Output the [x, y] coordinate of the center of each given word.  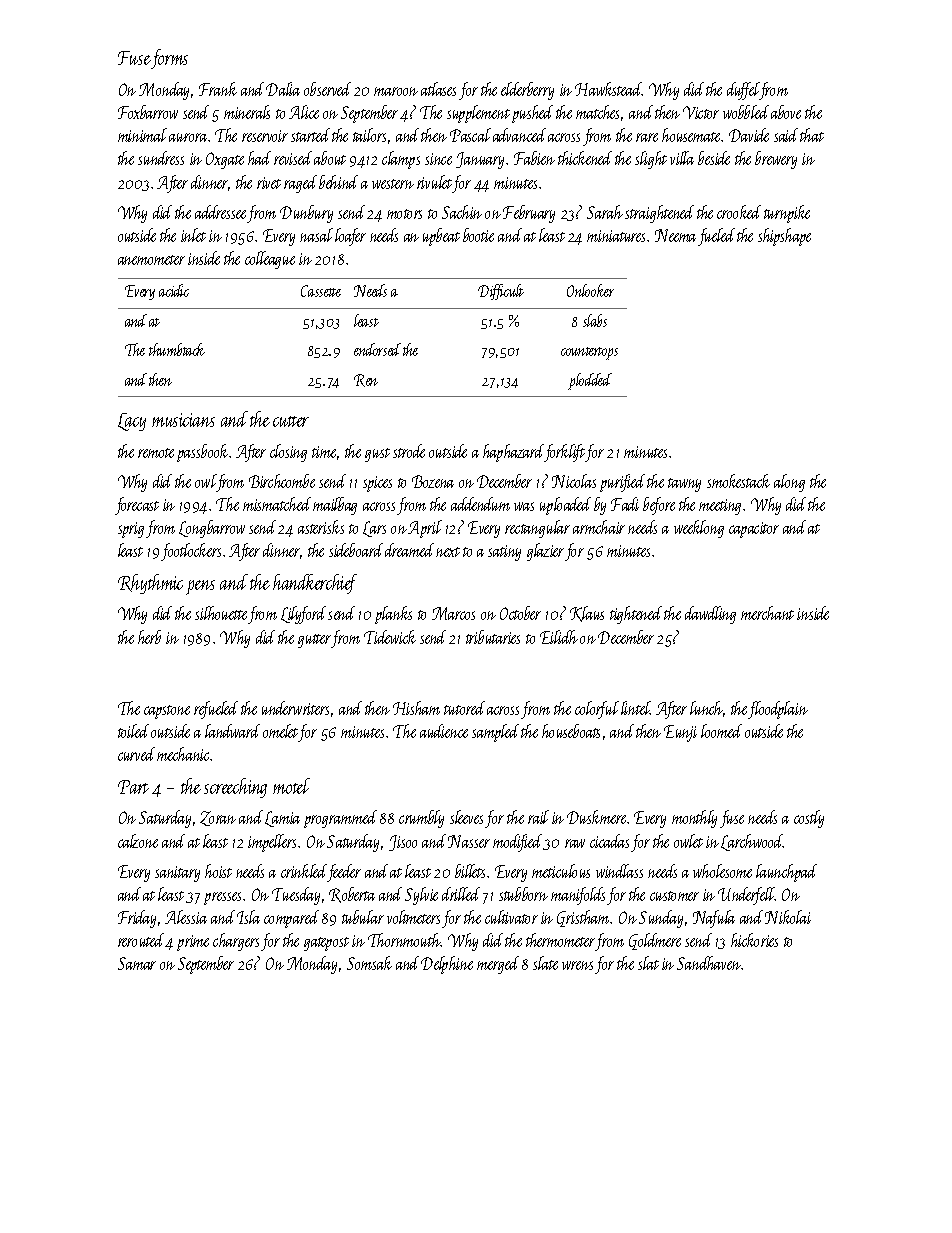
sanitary [177, 874]
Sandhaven [709, 963]
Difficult [501, 292]
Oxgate [225, 160]
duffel [743, 91]
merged [498, 965]
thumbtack [177, 349]
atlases [438, 89]
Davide [749, 135]
